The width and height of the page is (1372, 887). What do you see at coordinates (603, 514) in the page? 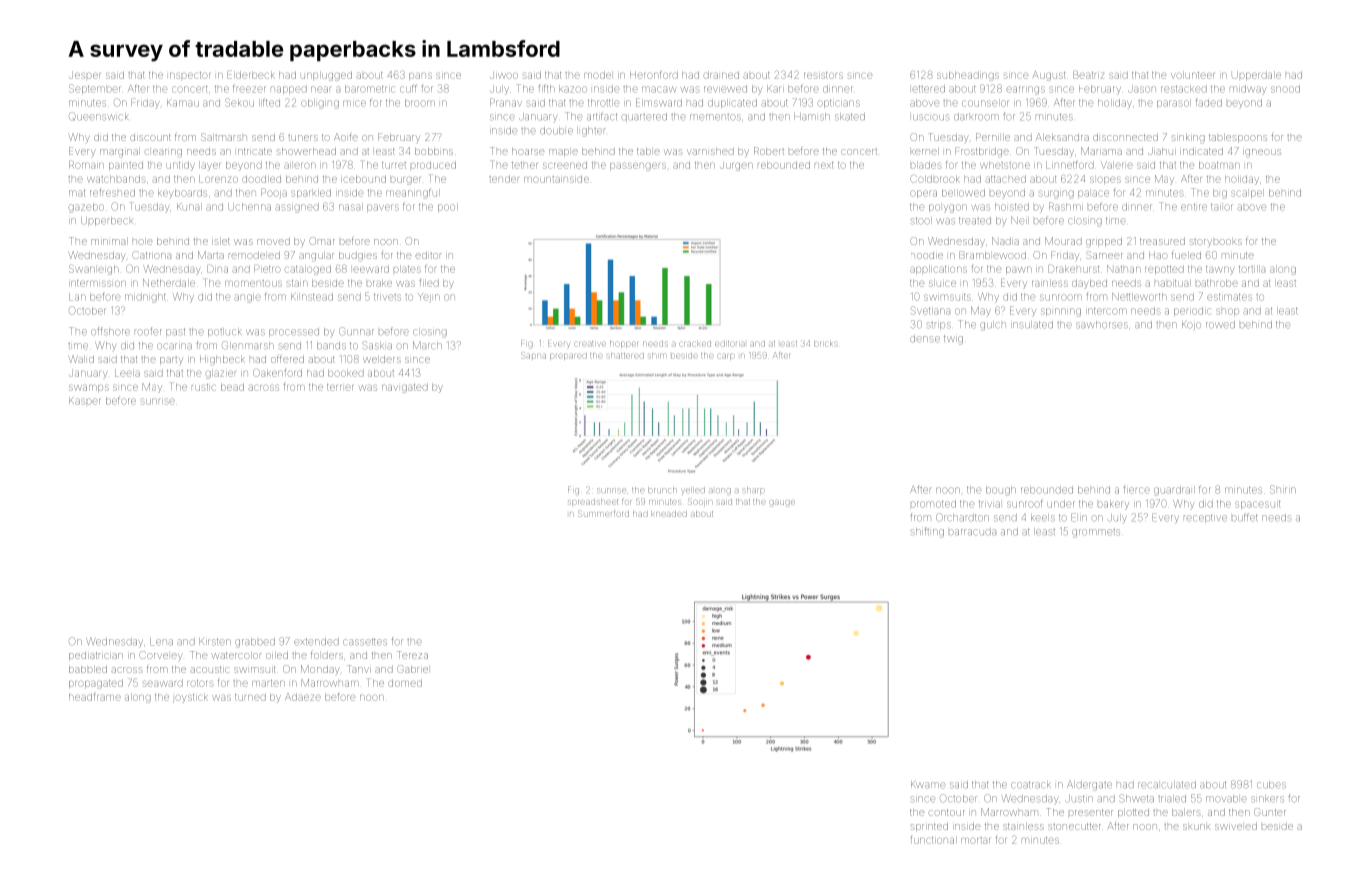
I see `Summerford` at bounding box center [603, 514].
